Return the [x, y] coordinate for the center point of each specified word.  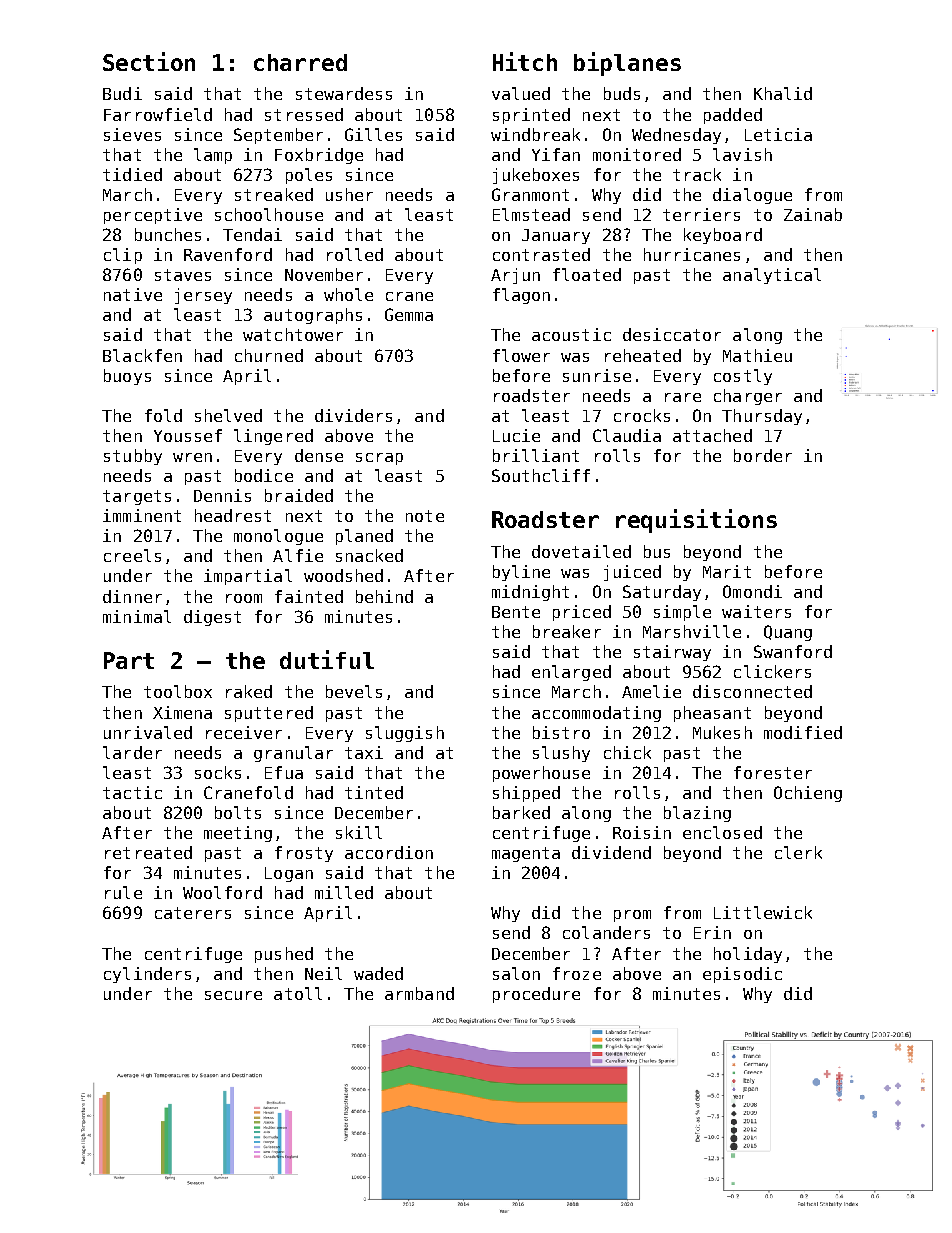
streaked [274, 194]
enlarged [571, 673]
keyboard [723, 236]
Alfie [298, 555]
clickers [772, 671]
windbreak [535, 134]
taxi [364, 752]
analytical [772, 276]
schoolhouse [269, 214]
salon [516, 973]
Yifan [556, 154]
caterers [193, 913]
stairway [672, 653]
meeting [238, 834]
